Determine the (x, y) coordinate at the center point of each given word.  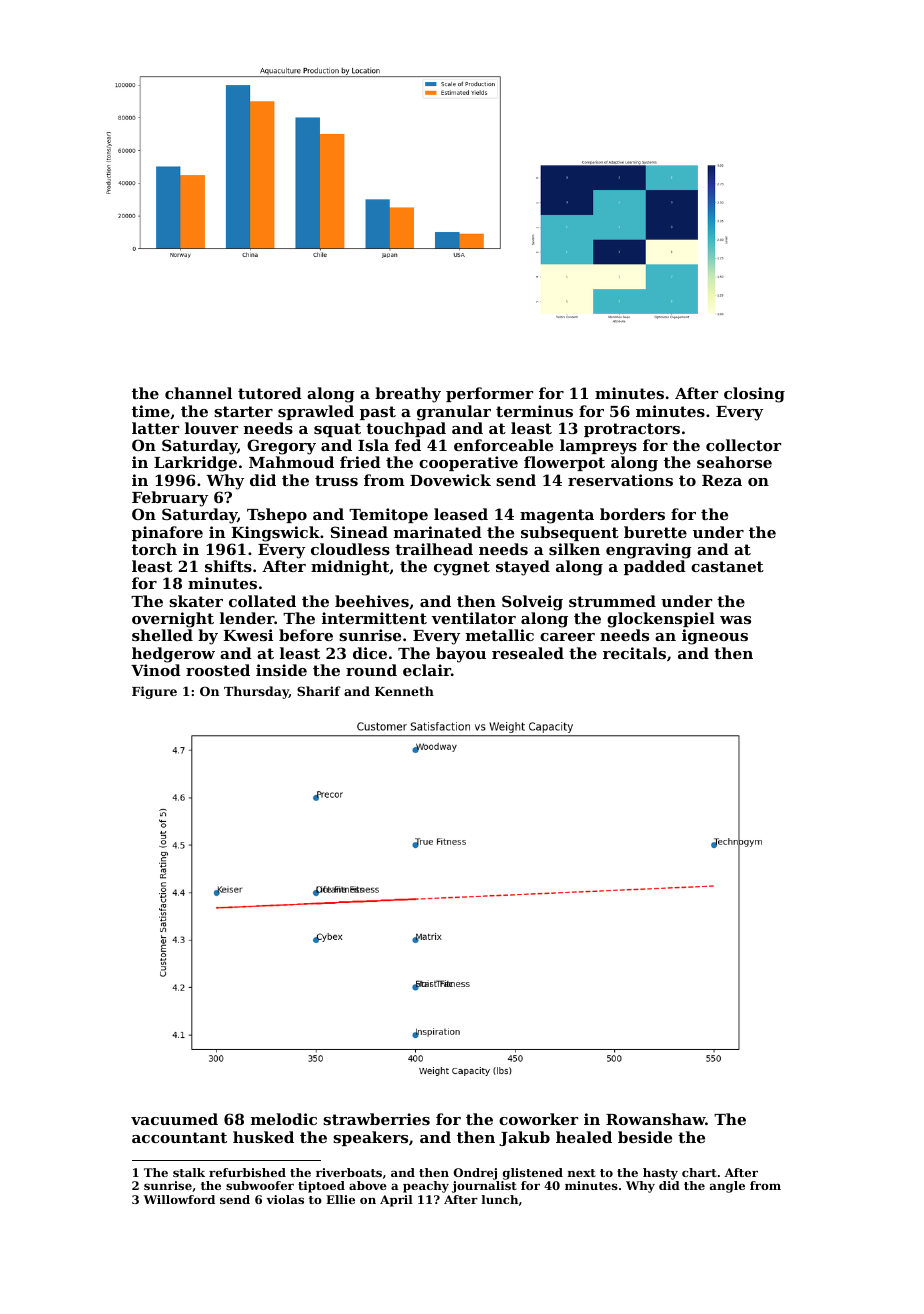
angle (727, 1187)
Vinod (156, 670)
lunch (500, 1199)
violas (285, 1199)
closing (754, 395)
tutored (270, 393)
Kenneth (404, 691)
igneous (715, 637)
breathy (408, 395)
